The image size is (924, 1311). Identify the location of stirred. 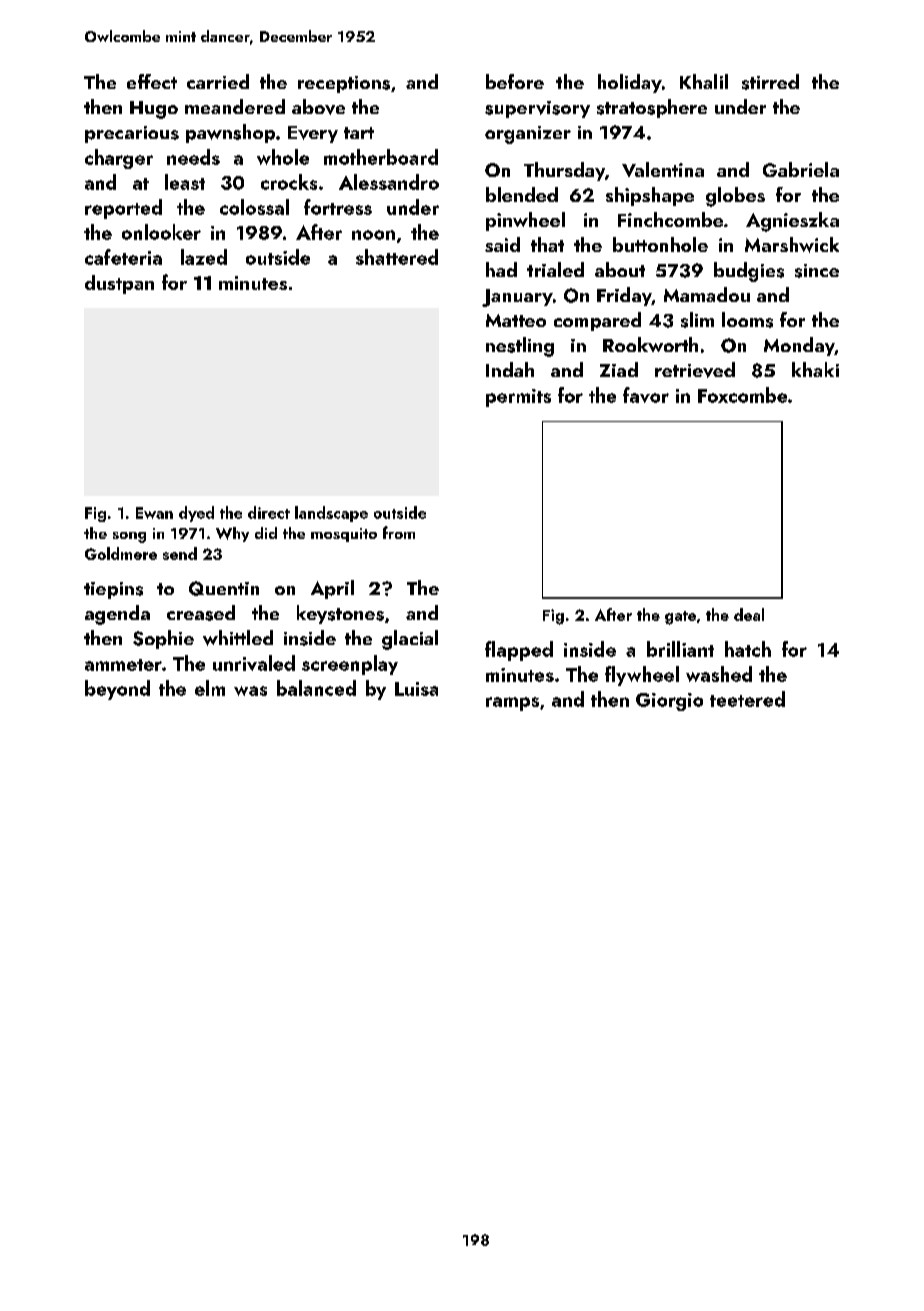
(770, 82).
